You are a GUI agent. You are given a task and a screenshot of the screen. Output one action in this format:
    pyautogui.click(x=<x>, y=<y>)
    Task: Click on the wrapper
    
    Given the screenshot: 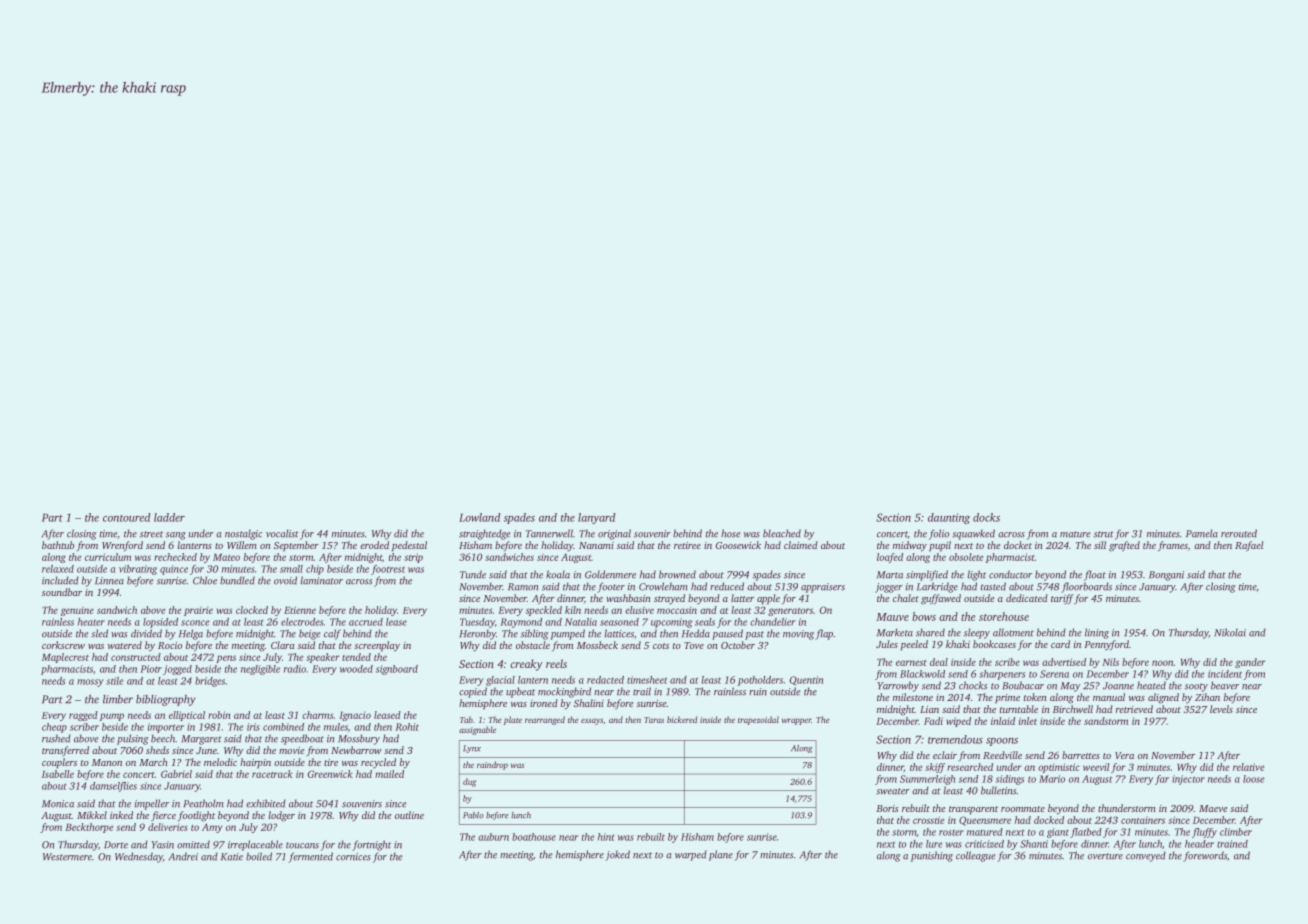 What is the action you would take?
    pyautogui.click(x=796, y=721)
